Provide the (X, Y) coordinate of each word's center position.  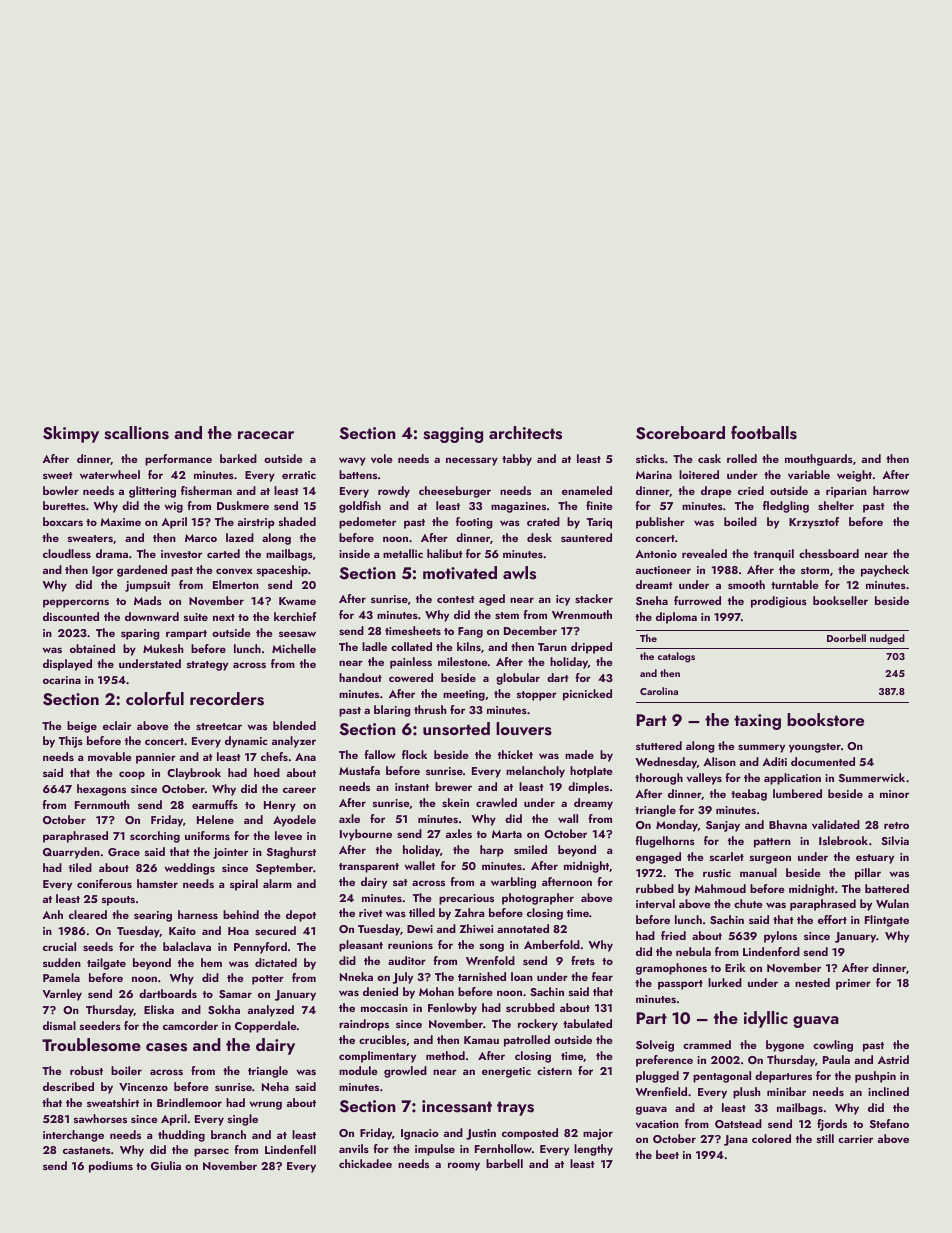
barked (238, 458)
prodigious (779, 602)
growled (405, 1072)
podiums (111, 1167)
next (224, 617)
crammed (707, 1044)
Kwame (297, 601)
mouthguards (819, 460)
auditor (407, 960)
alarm (277, 883)
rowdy (394, 492)
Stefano (889, 1123)
